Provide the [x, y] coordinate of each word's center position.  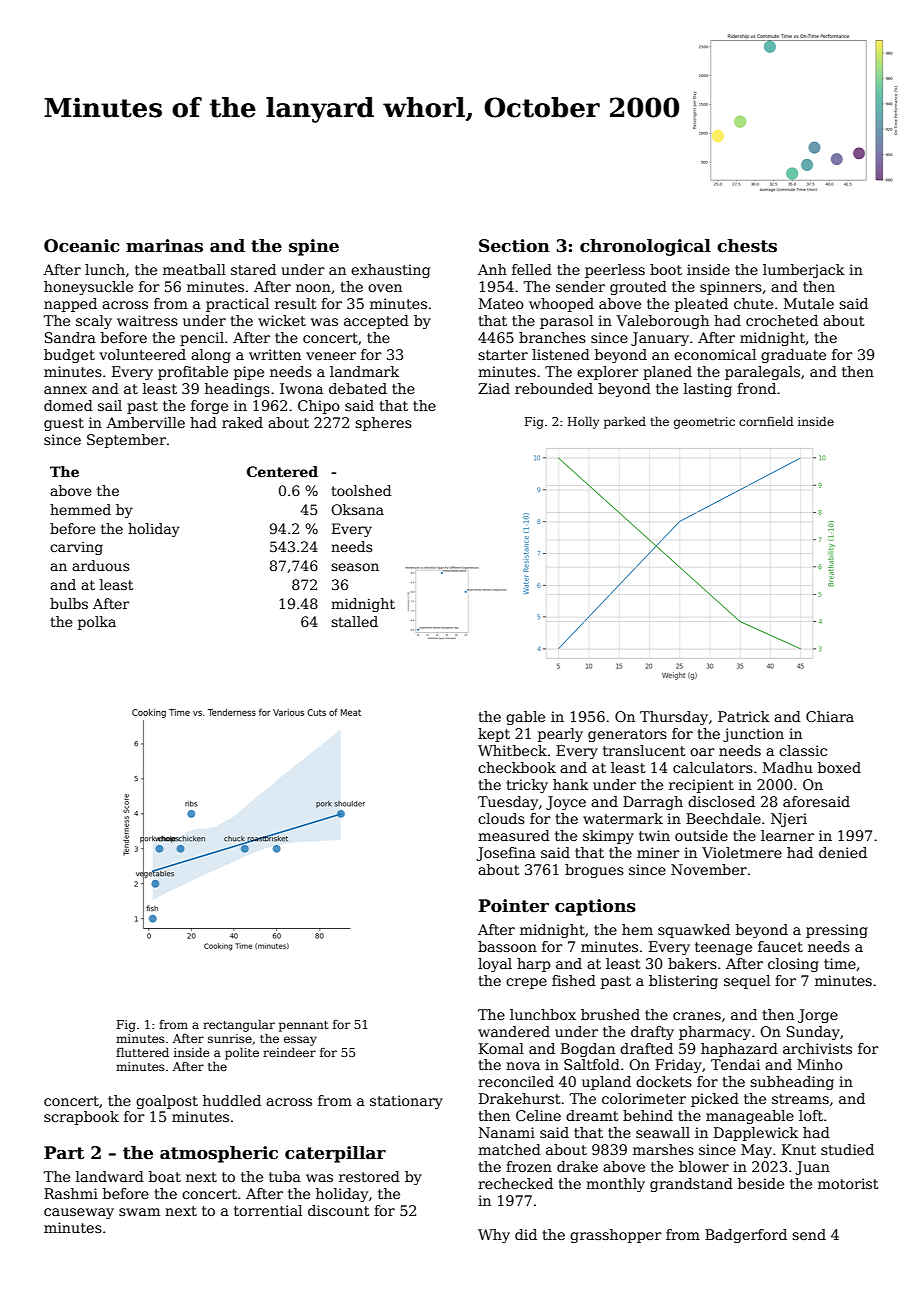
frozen [529, 1166]
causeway [79, 1213]
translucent [644, 750]
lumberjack [804, 271]
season [355, 567]
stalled [354, 621]
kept [494, 735]
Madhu [788, 767]
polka [97, 623]
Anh [492, 269]
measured [514, 835]
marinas [164, 246]
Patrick [744, 716]
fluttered [142, 1052]
